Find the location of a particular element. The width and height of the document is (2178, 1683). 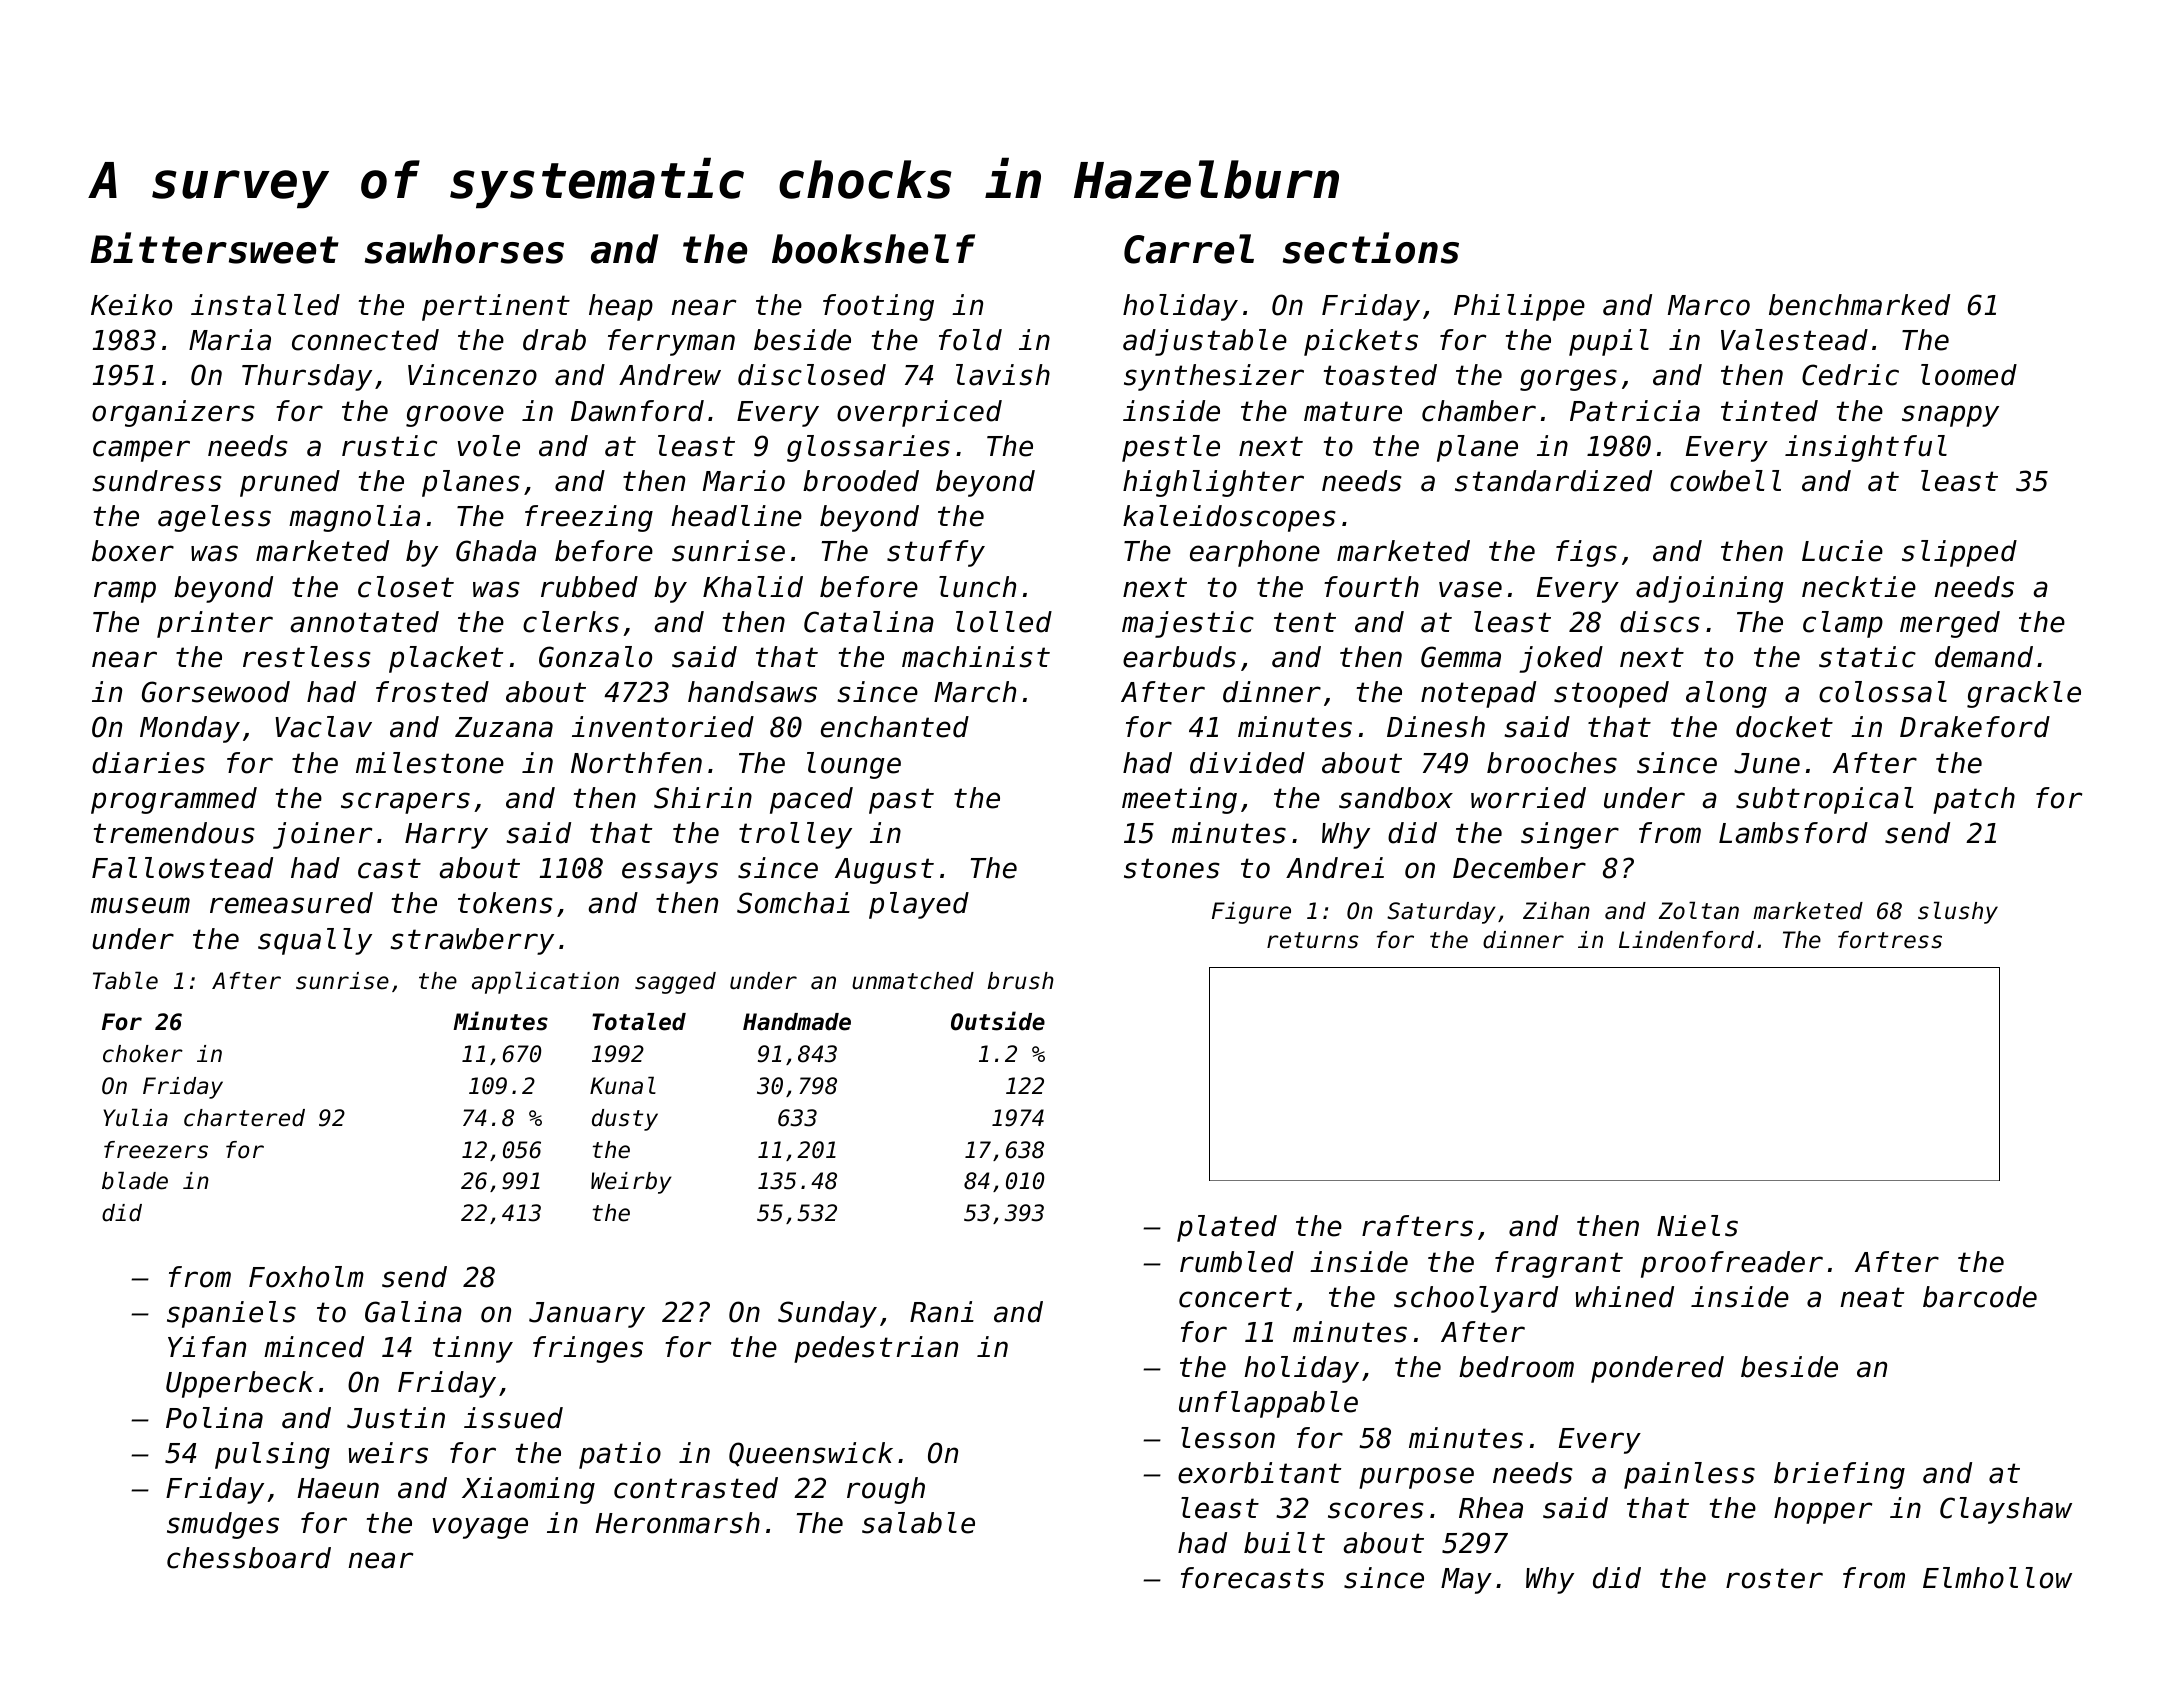

earbuds is located at coordinates (1179, 657).
